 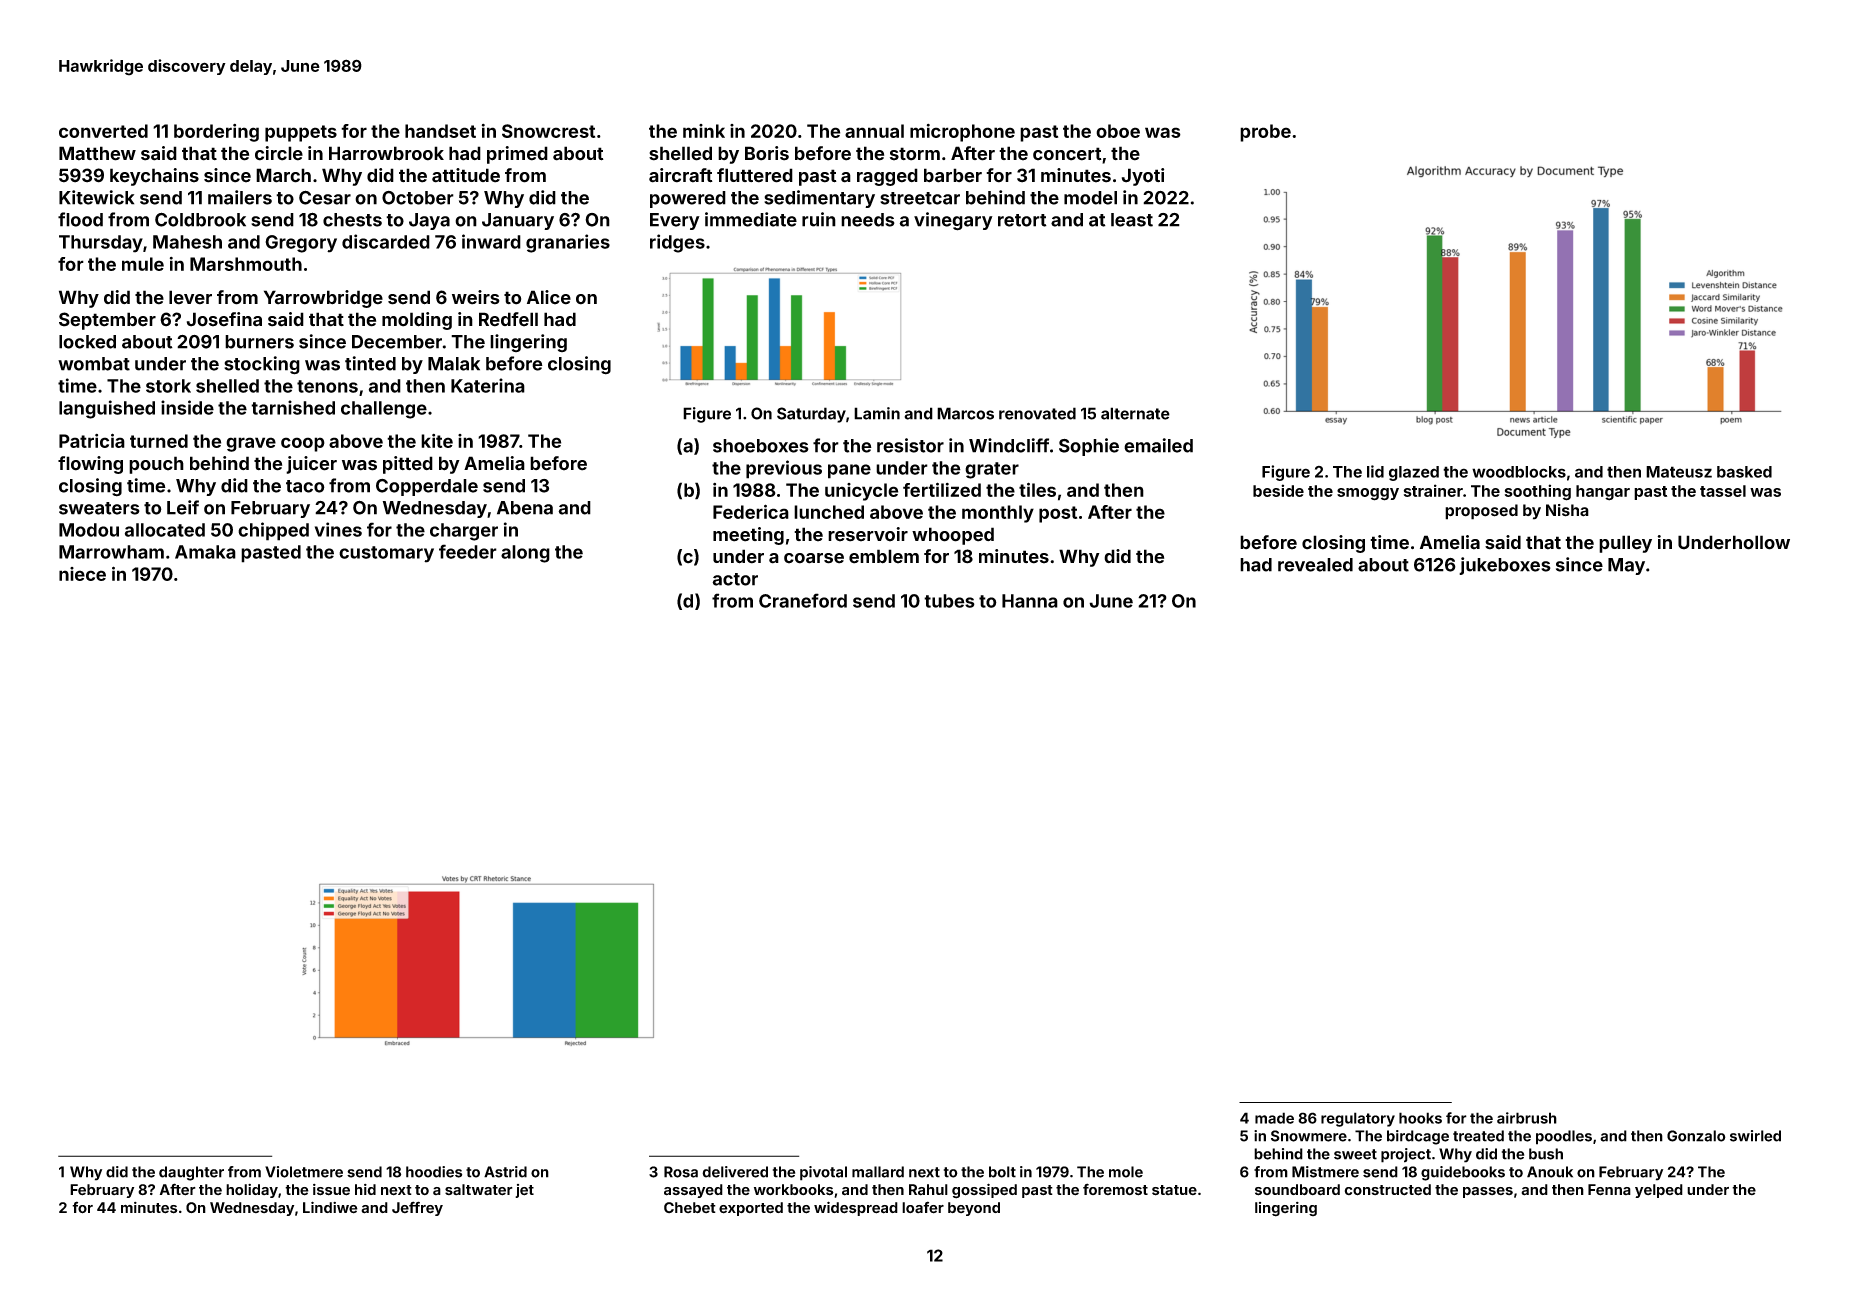 I want to click on mailers, so click(x=240, y=197).
